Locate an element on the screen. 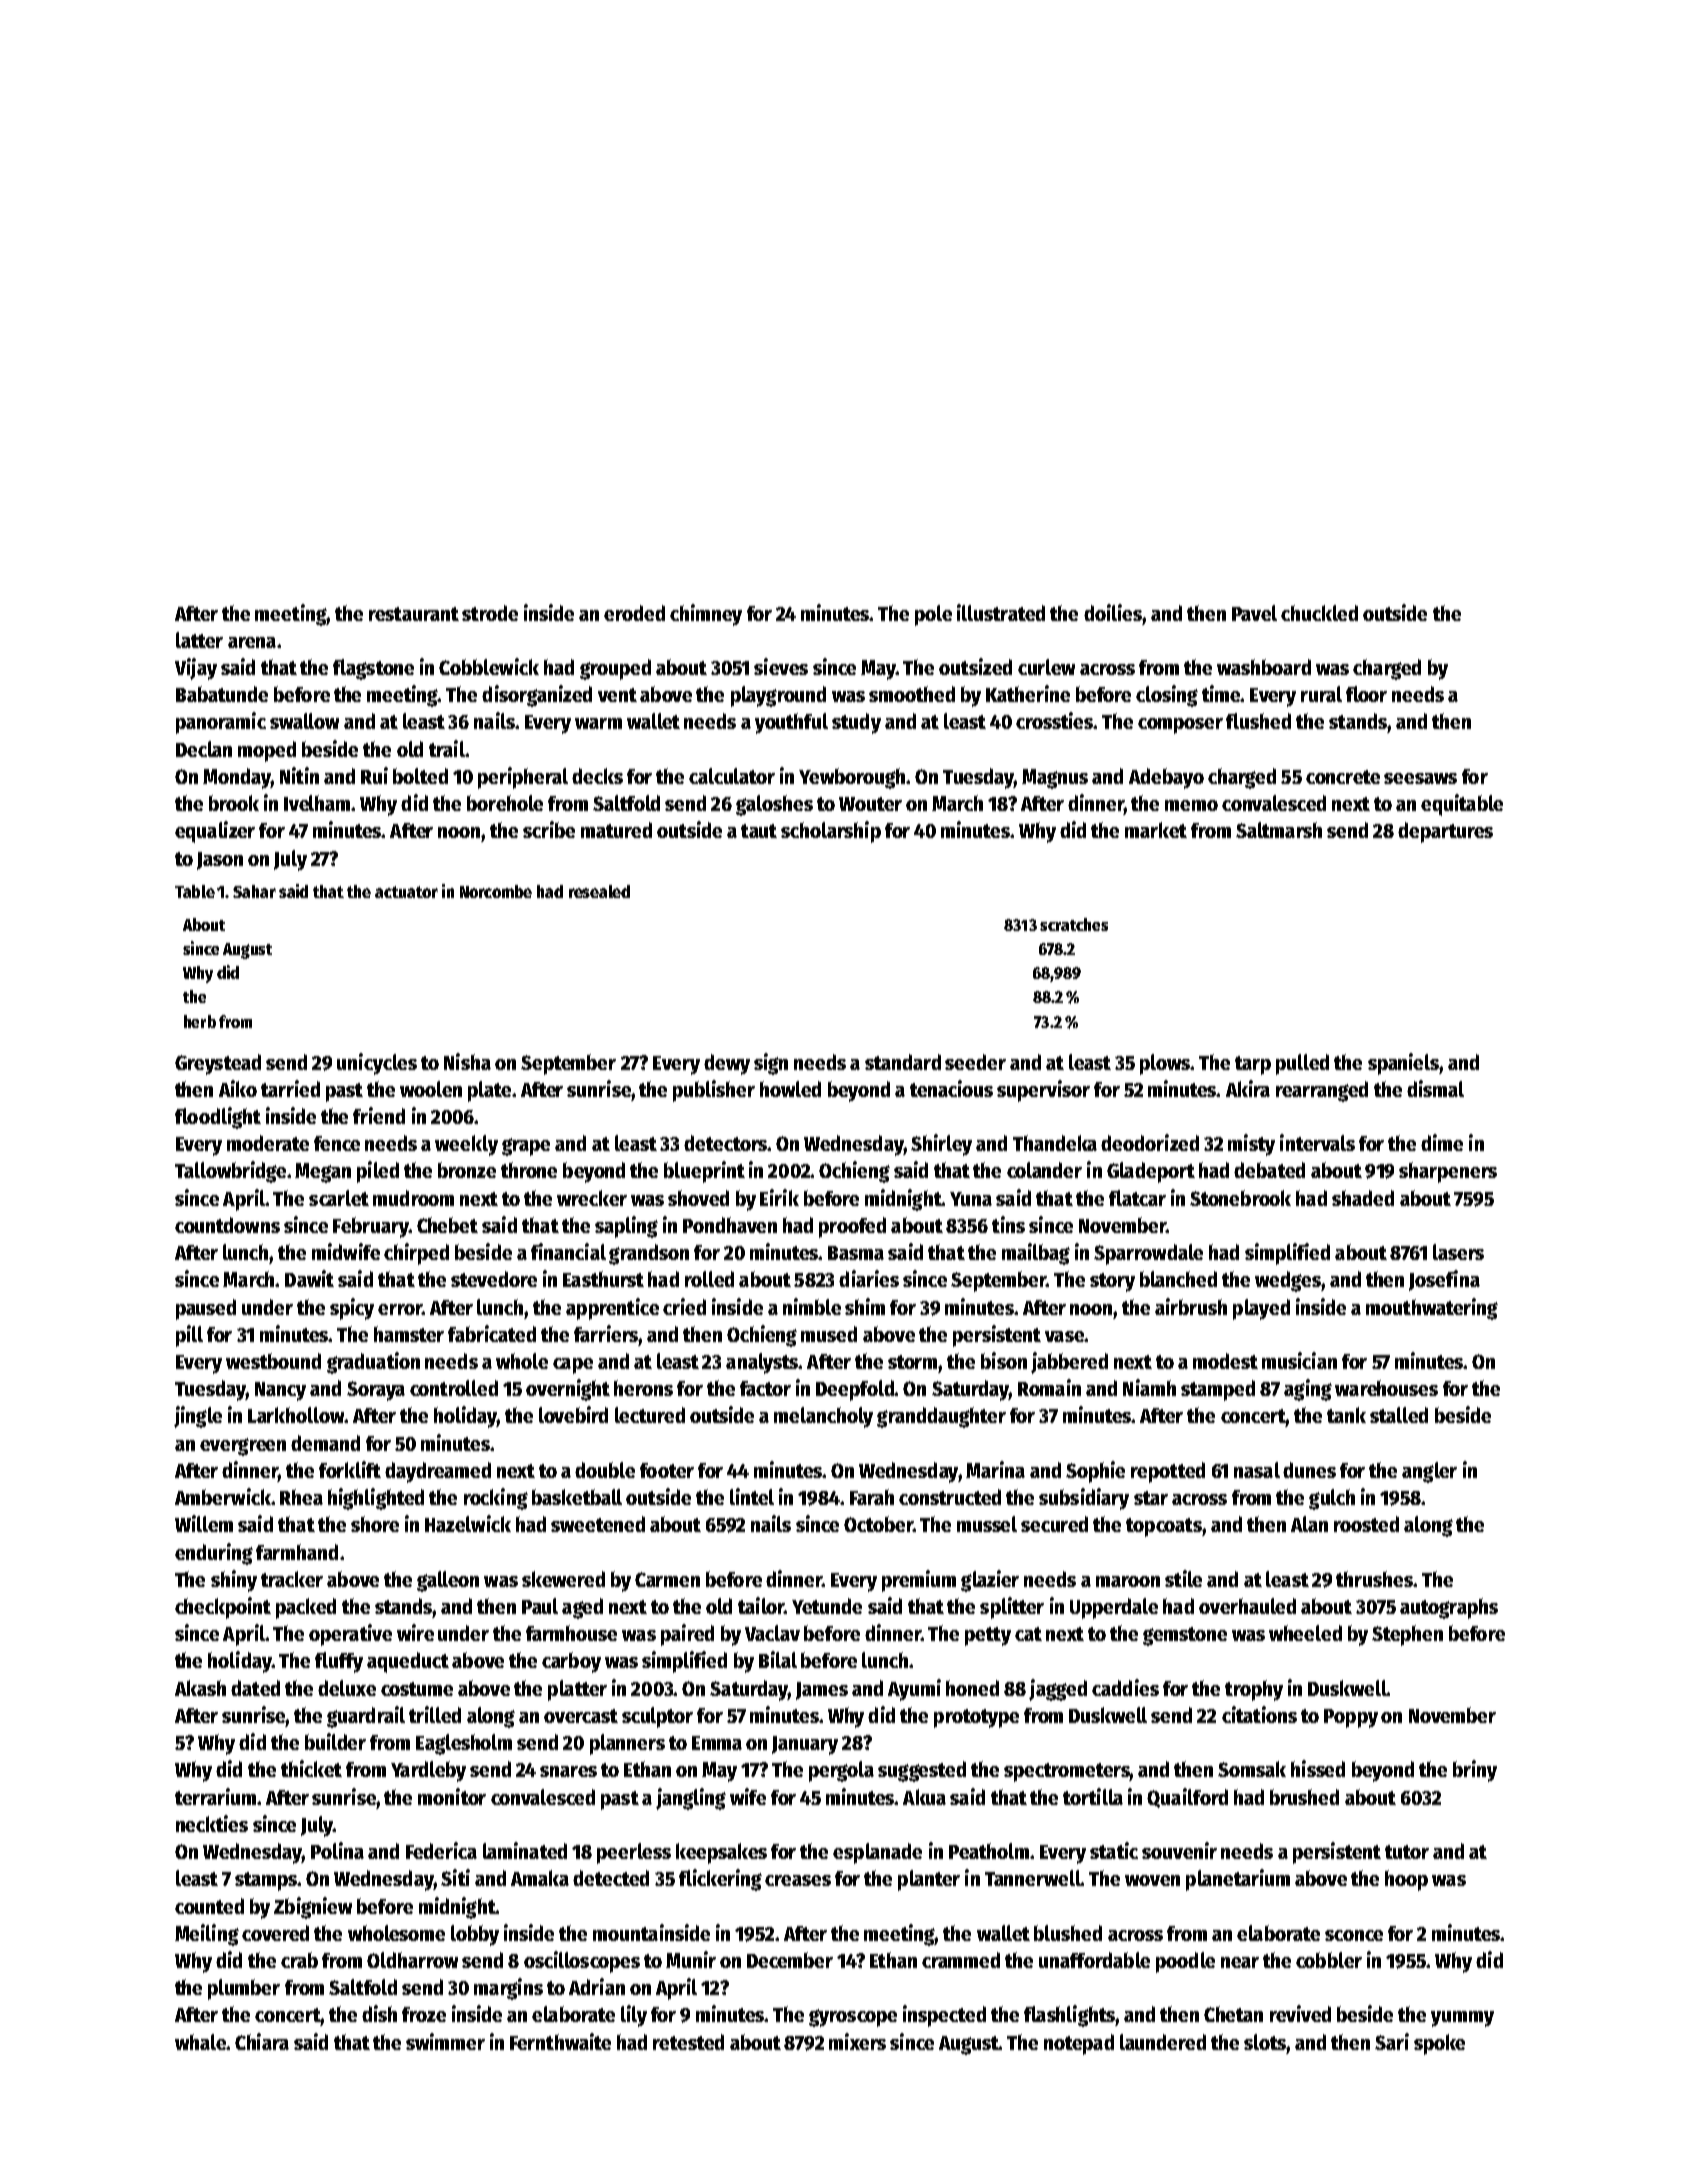  margins is located at coordinates (508, 1989).
